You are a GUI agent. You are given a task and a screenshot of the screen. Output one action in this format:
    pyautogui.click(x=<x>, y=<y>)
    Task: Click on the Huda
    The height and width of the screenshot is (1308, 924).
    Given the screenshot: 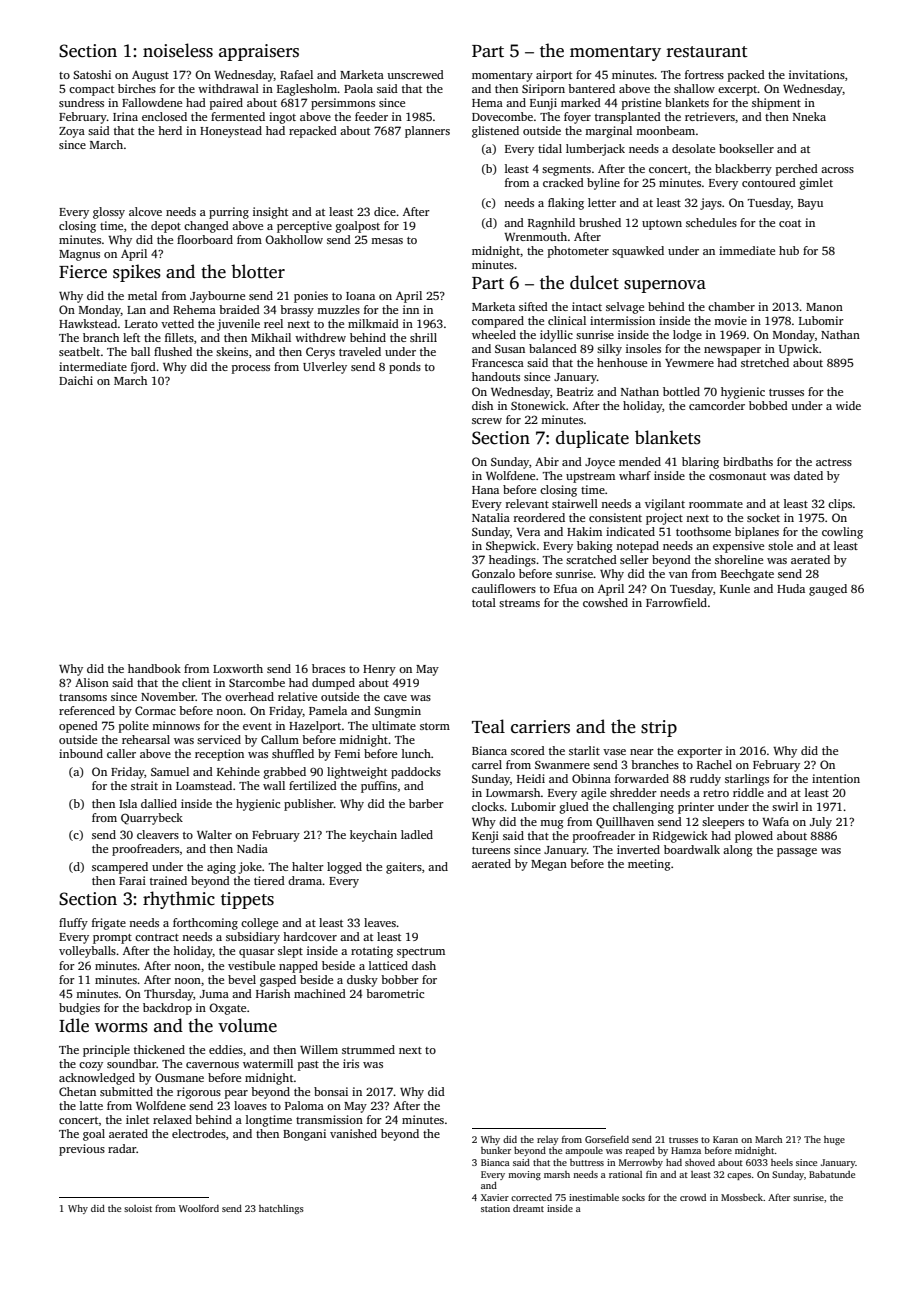 What is the action you would take?
    pyautogui.click(x=791, y=588)
